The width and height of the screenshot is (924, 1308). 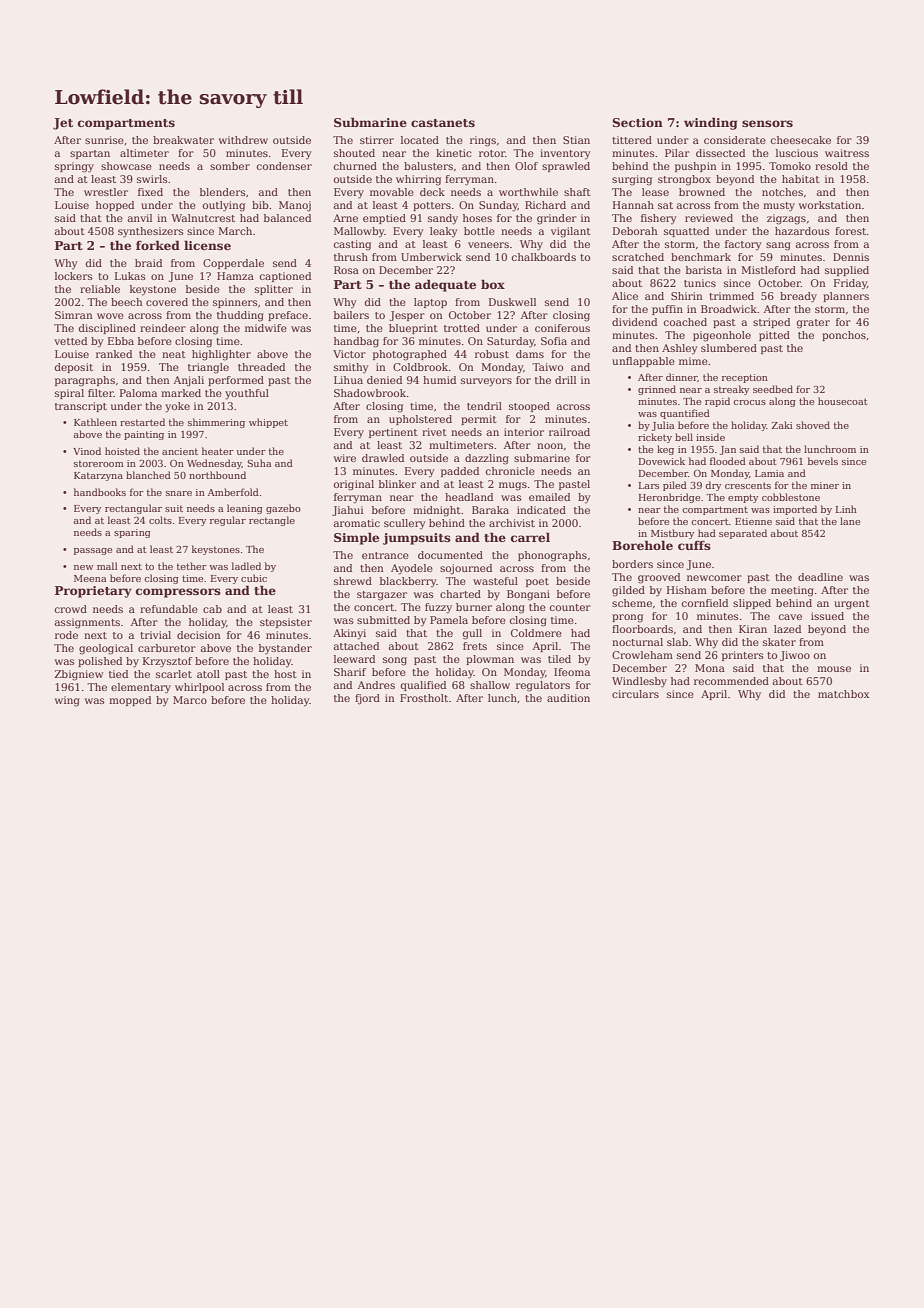 I want to click on braid, so click(x=148, y=263).
